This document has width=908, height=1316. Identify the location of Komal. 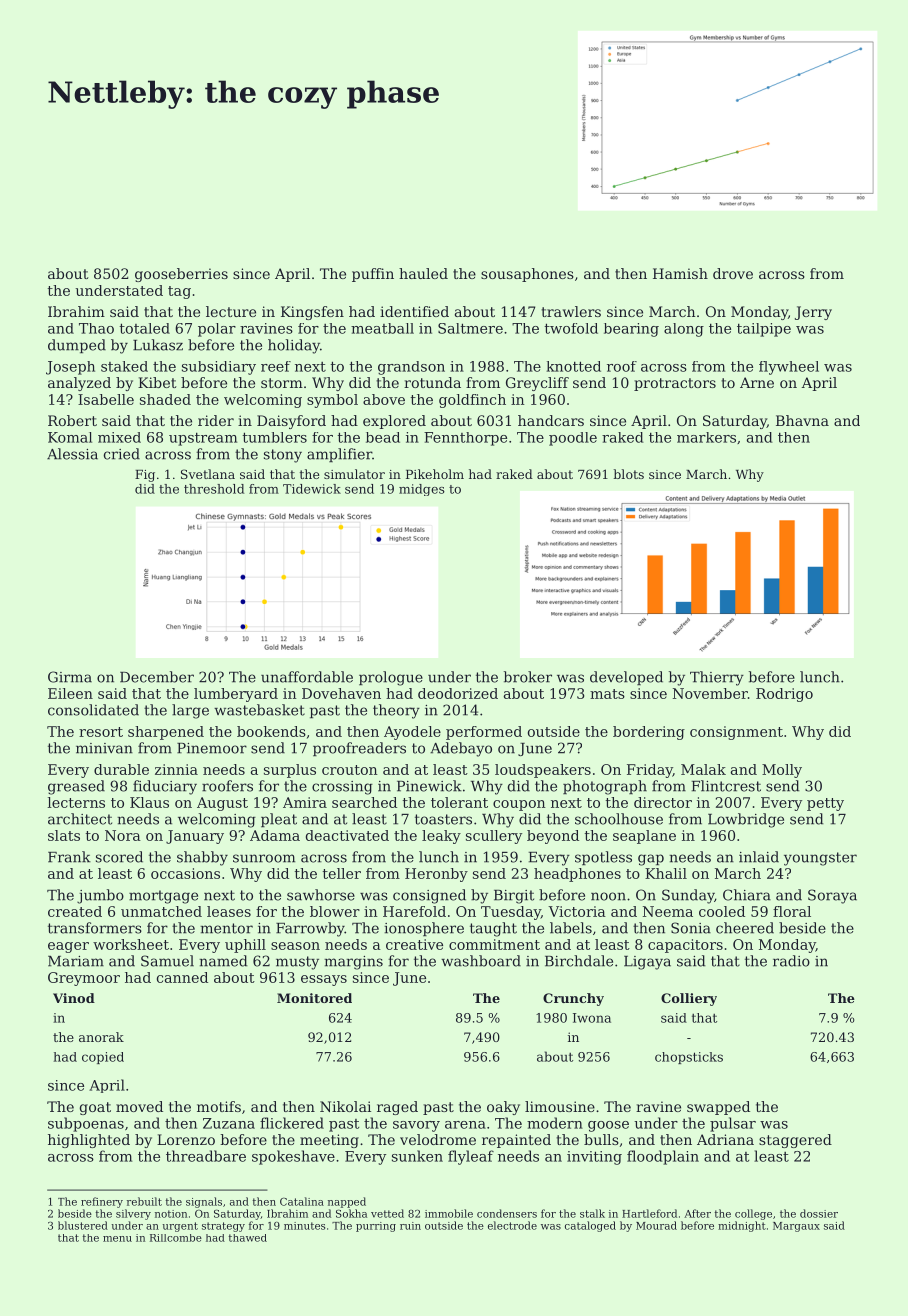
(70, 437).
